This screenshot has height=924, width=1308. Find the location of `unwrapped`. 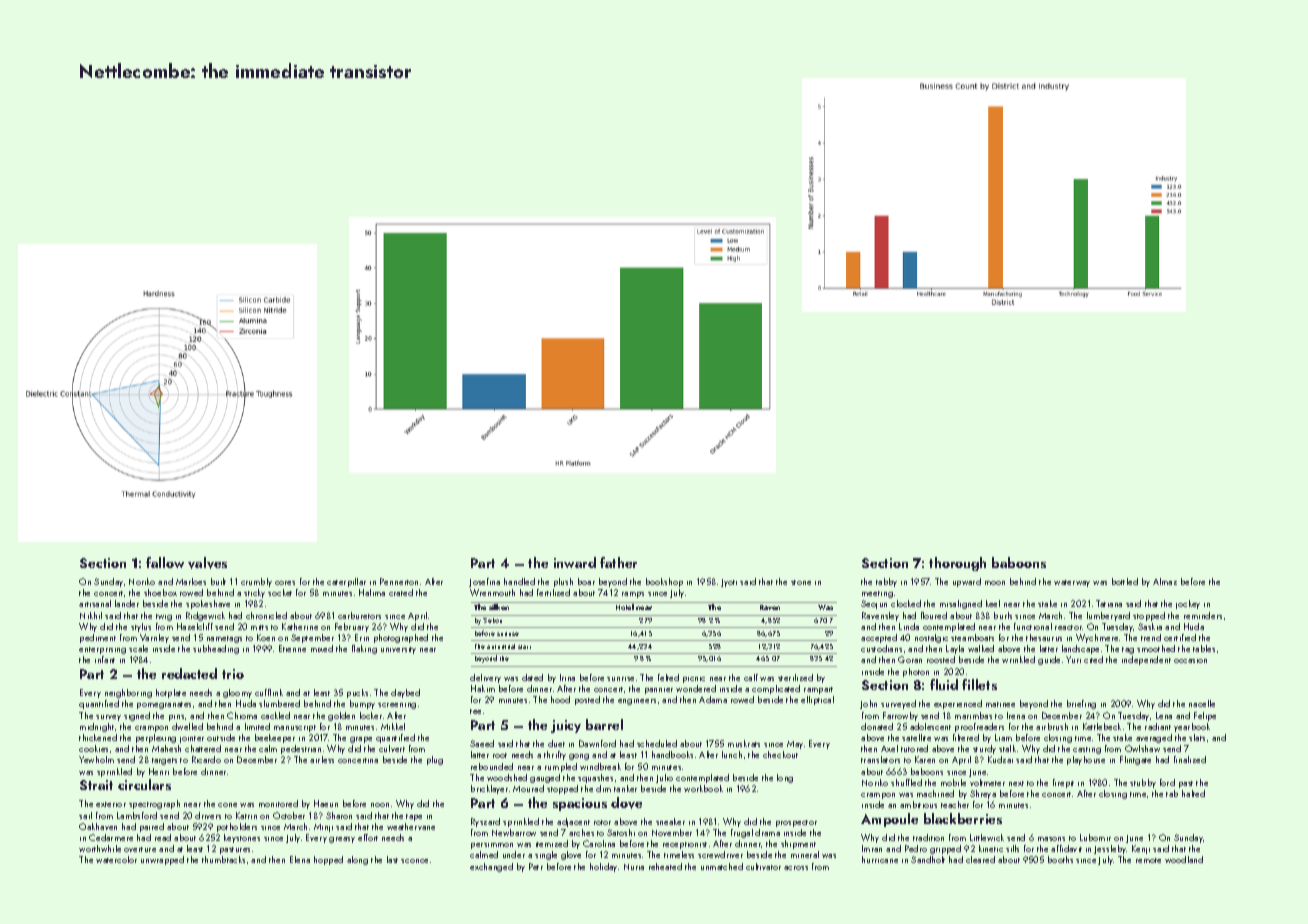

unwrapped is located at coordinates (162, 860).
